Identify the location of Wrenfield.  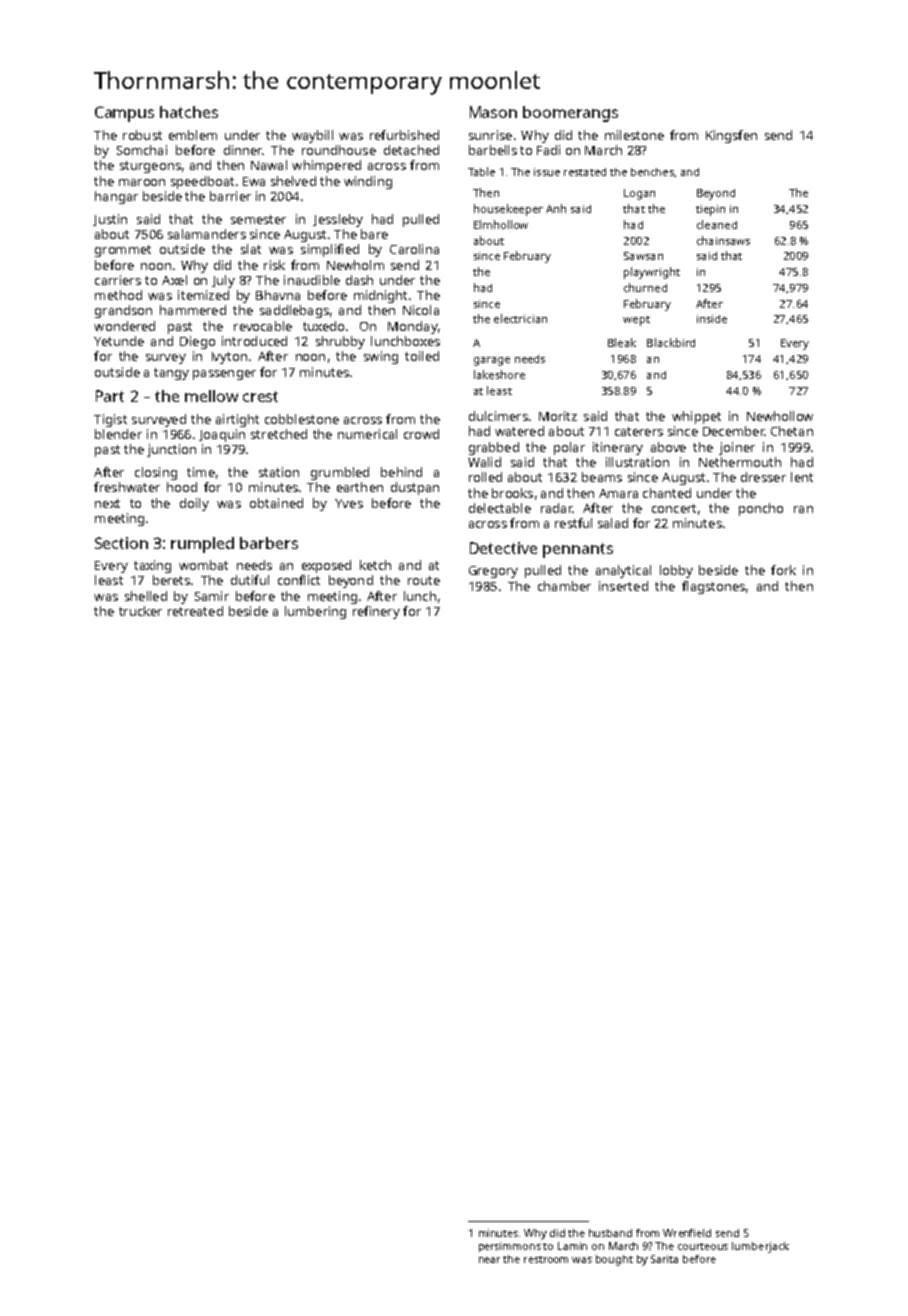
(687, 1233).
